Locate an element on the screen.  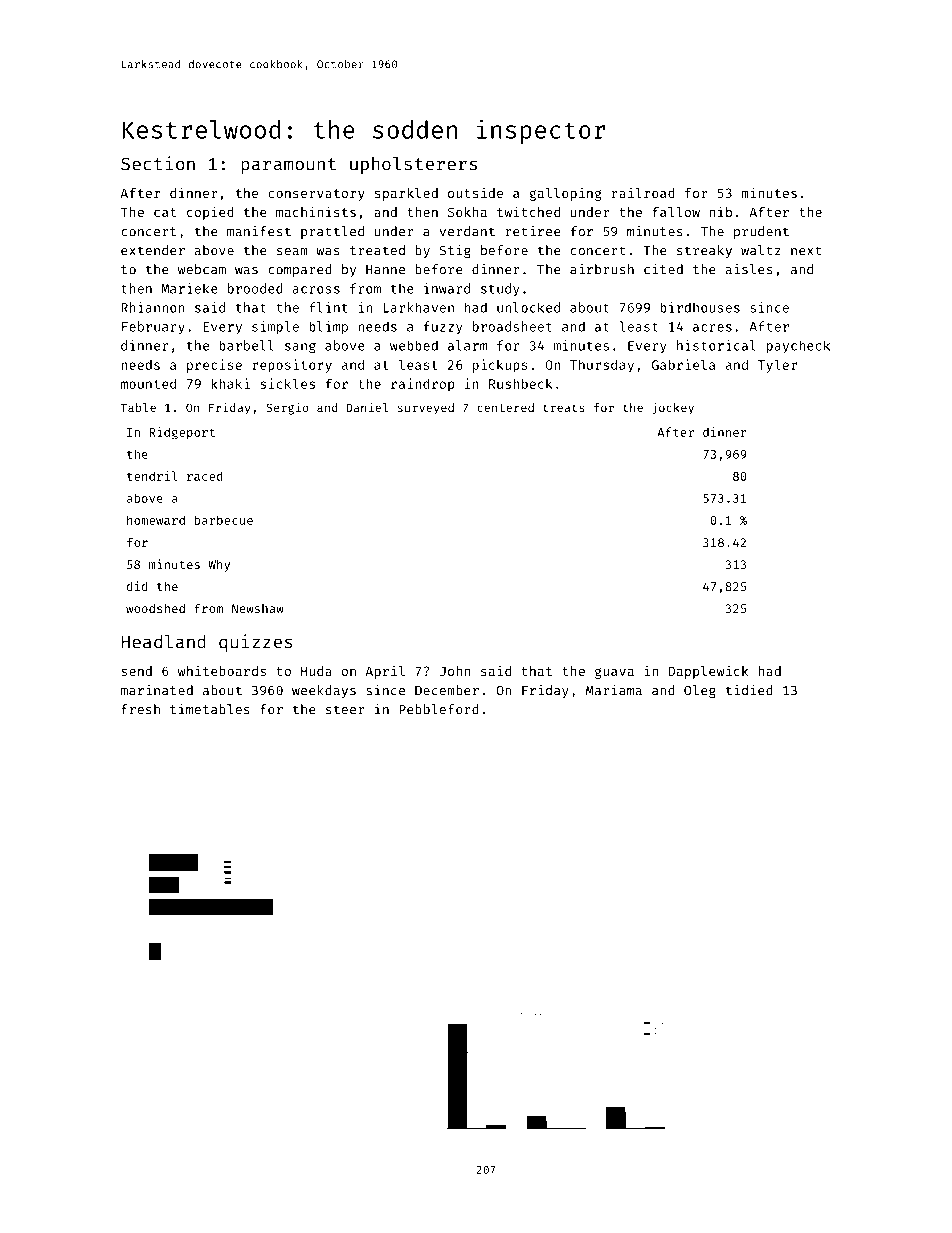
Why is located at coordinates (219, 566).
